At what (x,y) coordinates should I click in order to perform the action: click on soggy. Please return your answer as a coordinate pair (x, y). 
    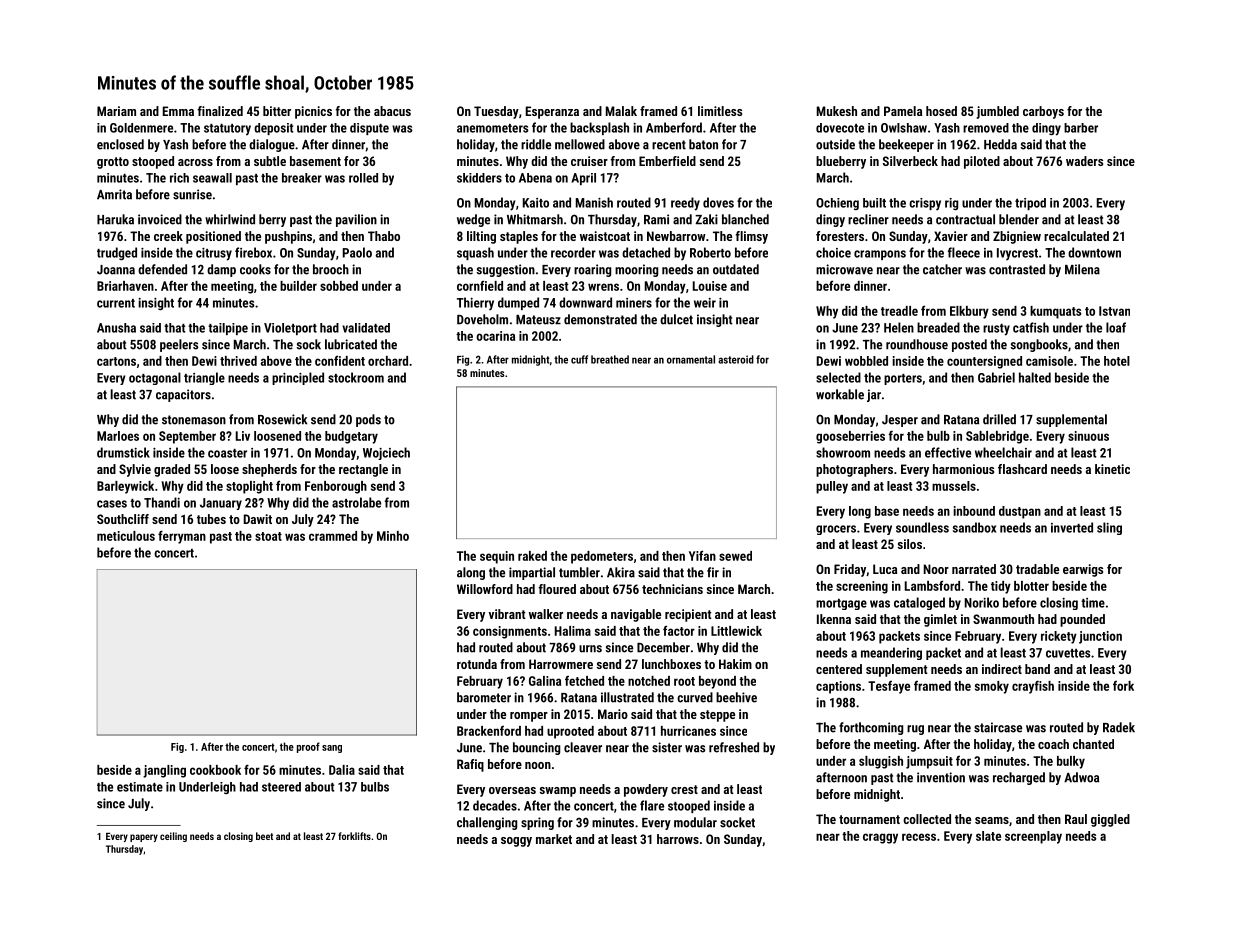
    Looking at the image, I should click on (516, 842).
